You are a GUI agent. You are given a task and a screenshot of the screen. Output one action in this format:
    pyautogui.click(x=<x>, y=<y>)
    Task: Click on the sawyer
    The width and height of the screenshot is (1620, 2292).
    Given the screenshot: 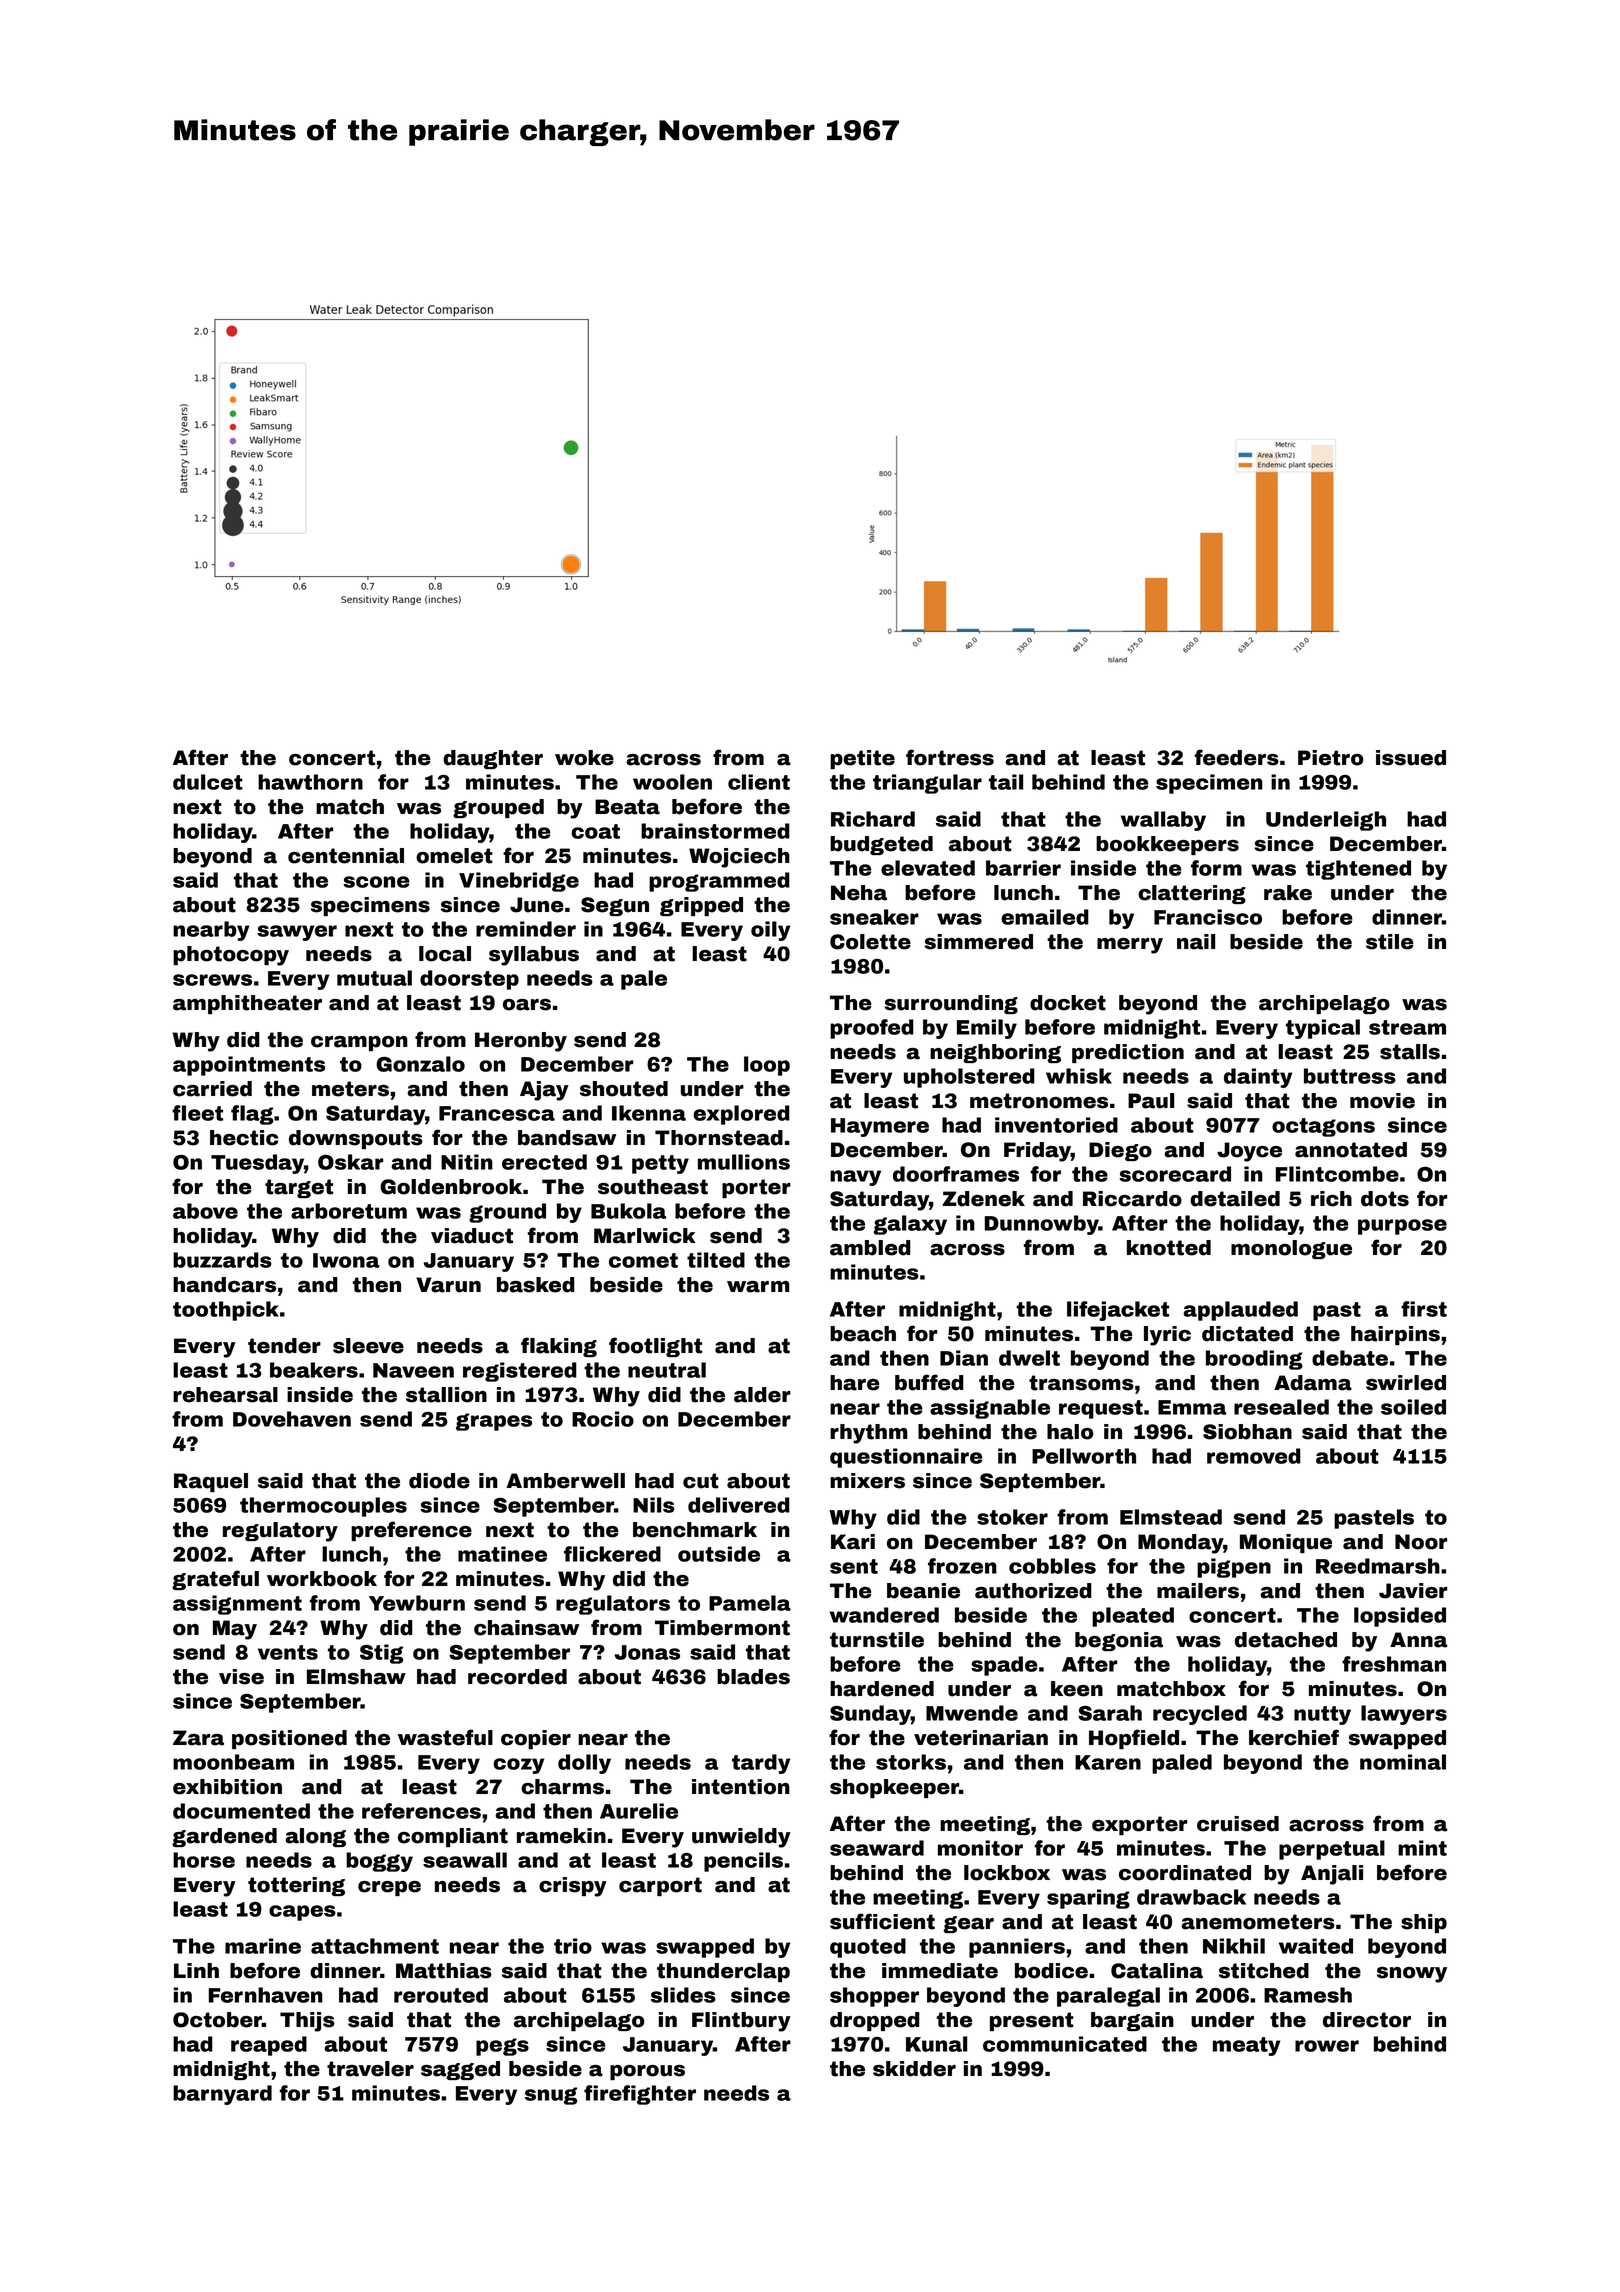 What is the action you would take?
    pyautogui.click(x=297, y=933)
